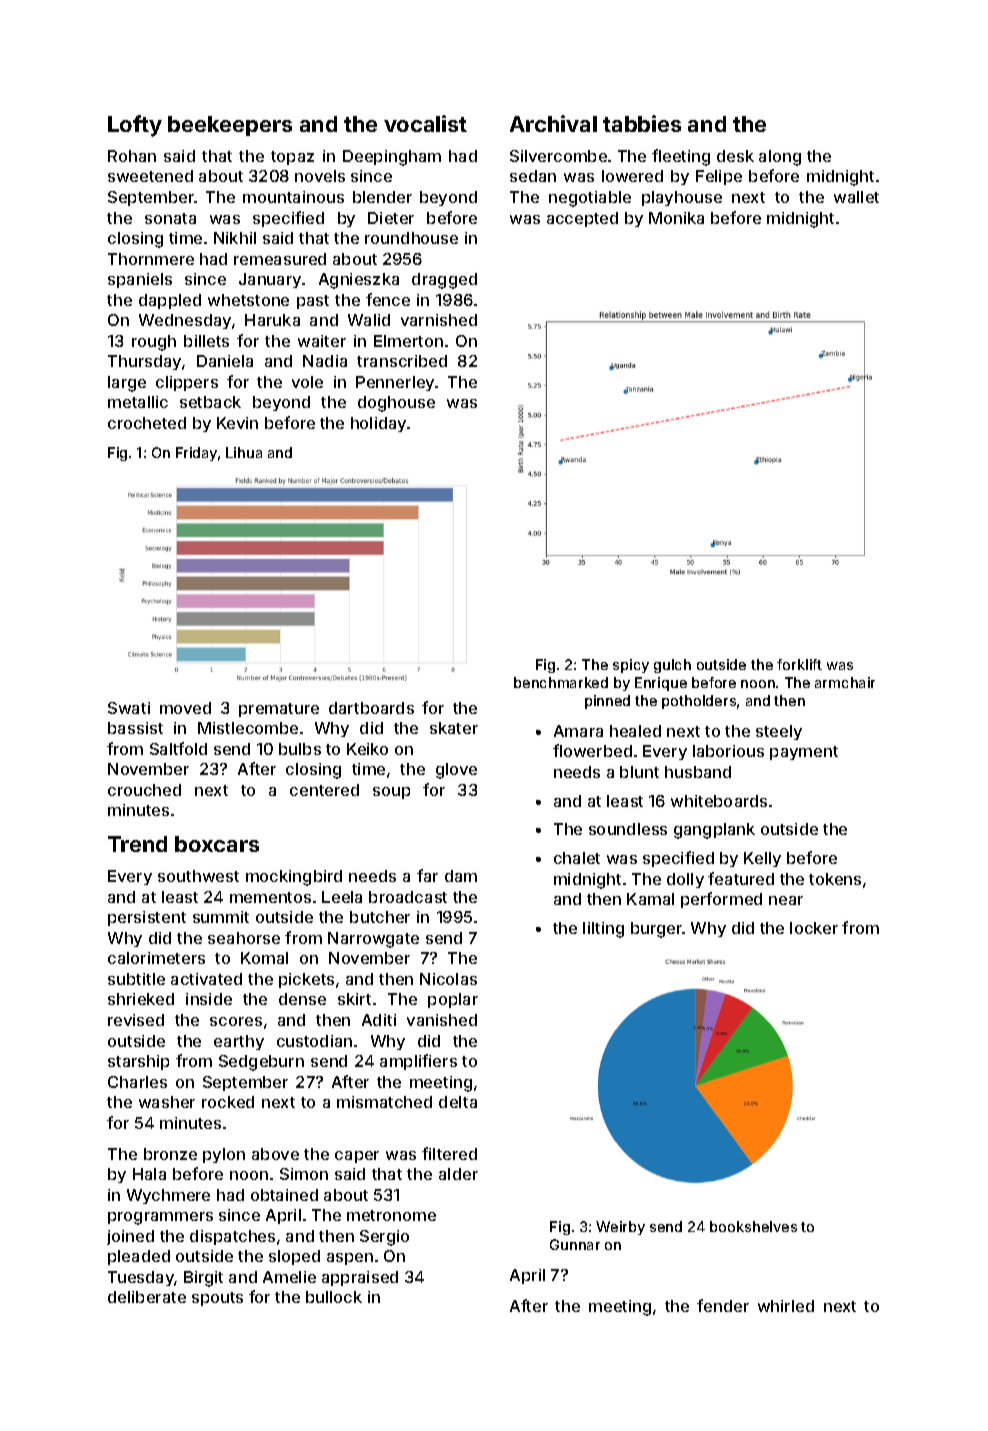  I want to click on topaz, so click(292, 158).
